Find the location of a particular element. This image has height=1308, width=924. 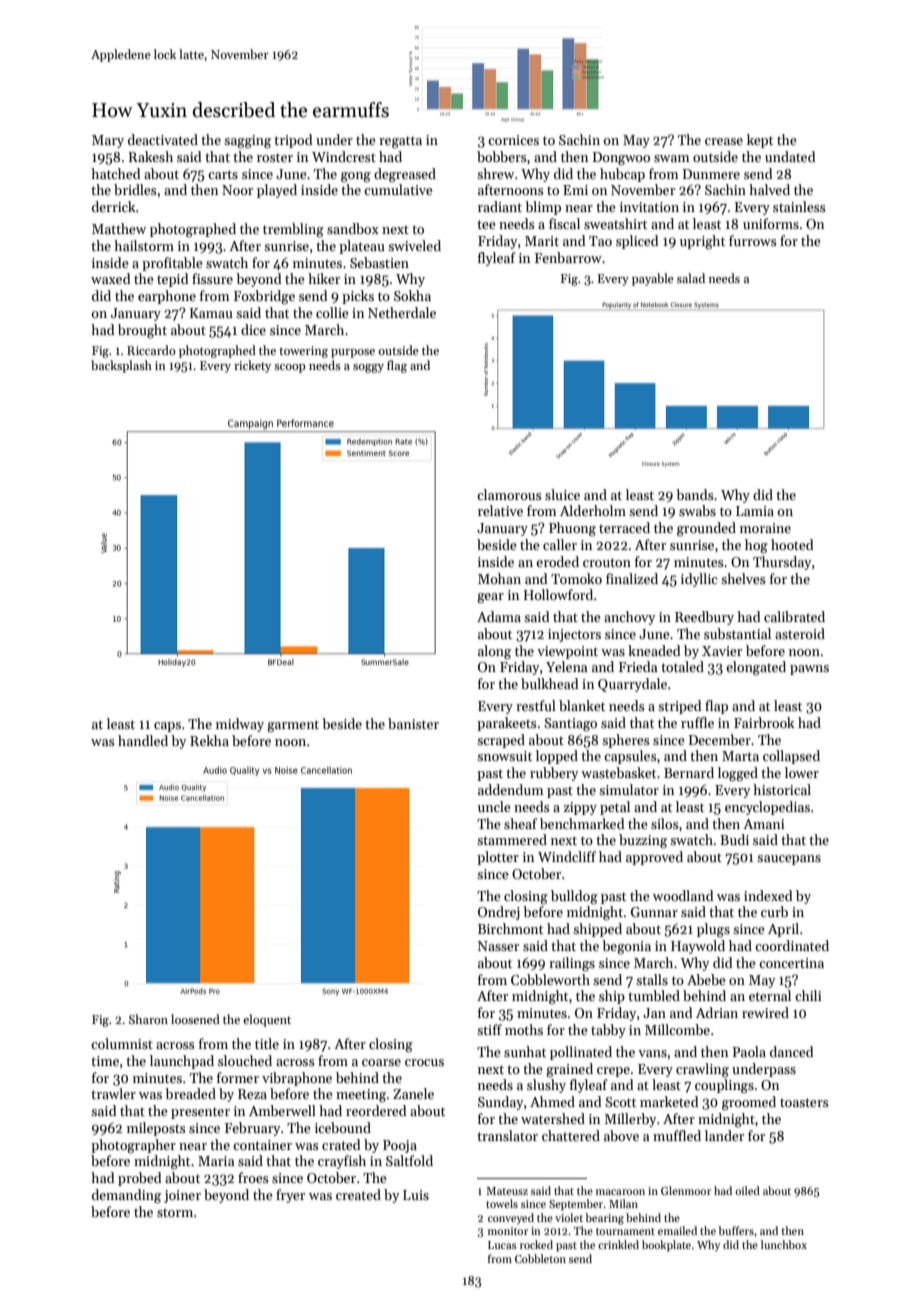

tee is located at coordinates (486, 224).
